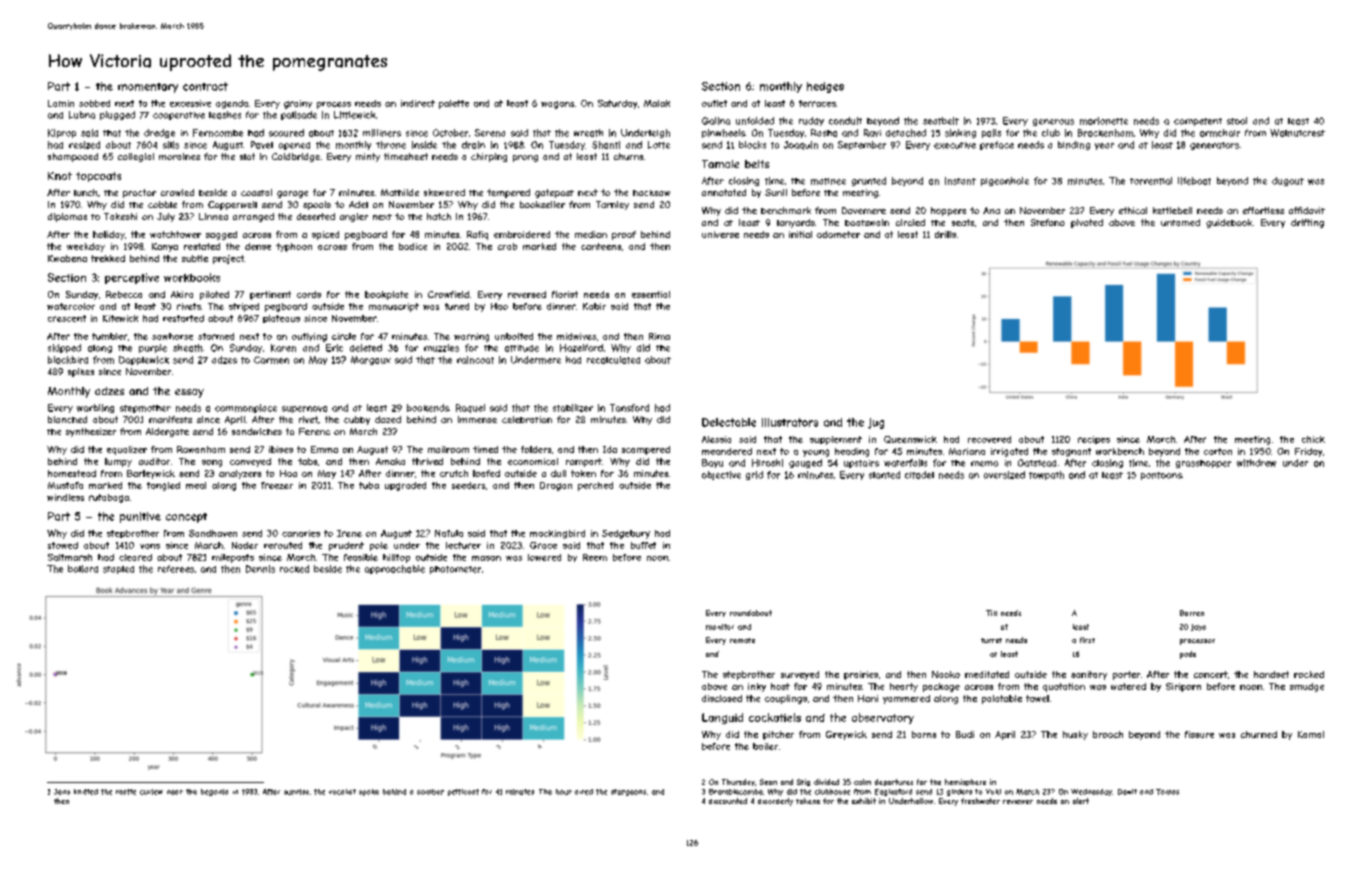  What do you see at coordinates (558, 473) in the image?
I see `dull` at bounding box center [558, 473].
